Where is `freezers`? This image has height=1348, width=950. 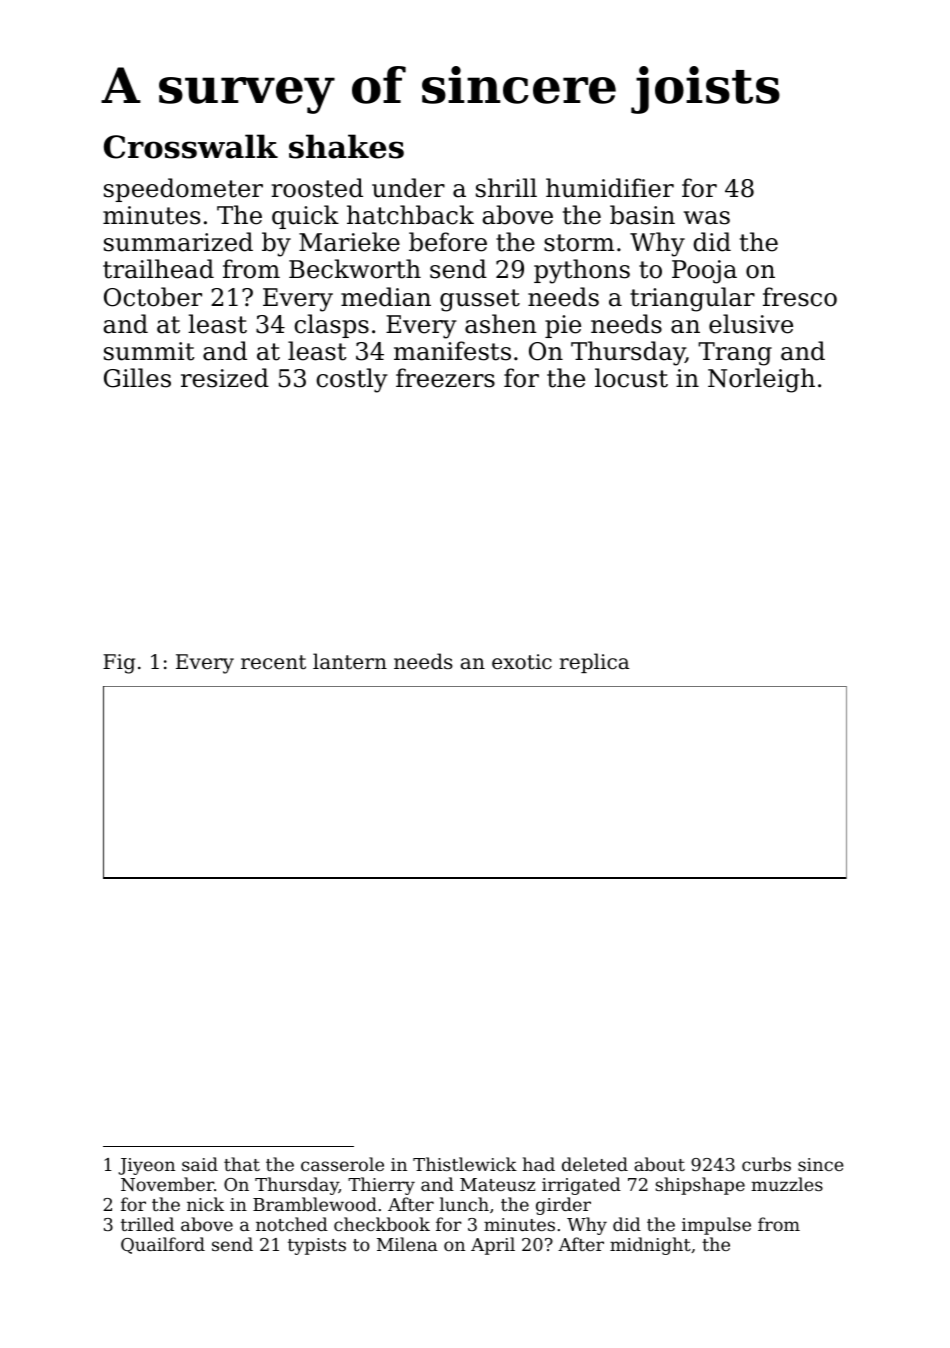 freezers is located at coordinates (445, 378).
